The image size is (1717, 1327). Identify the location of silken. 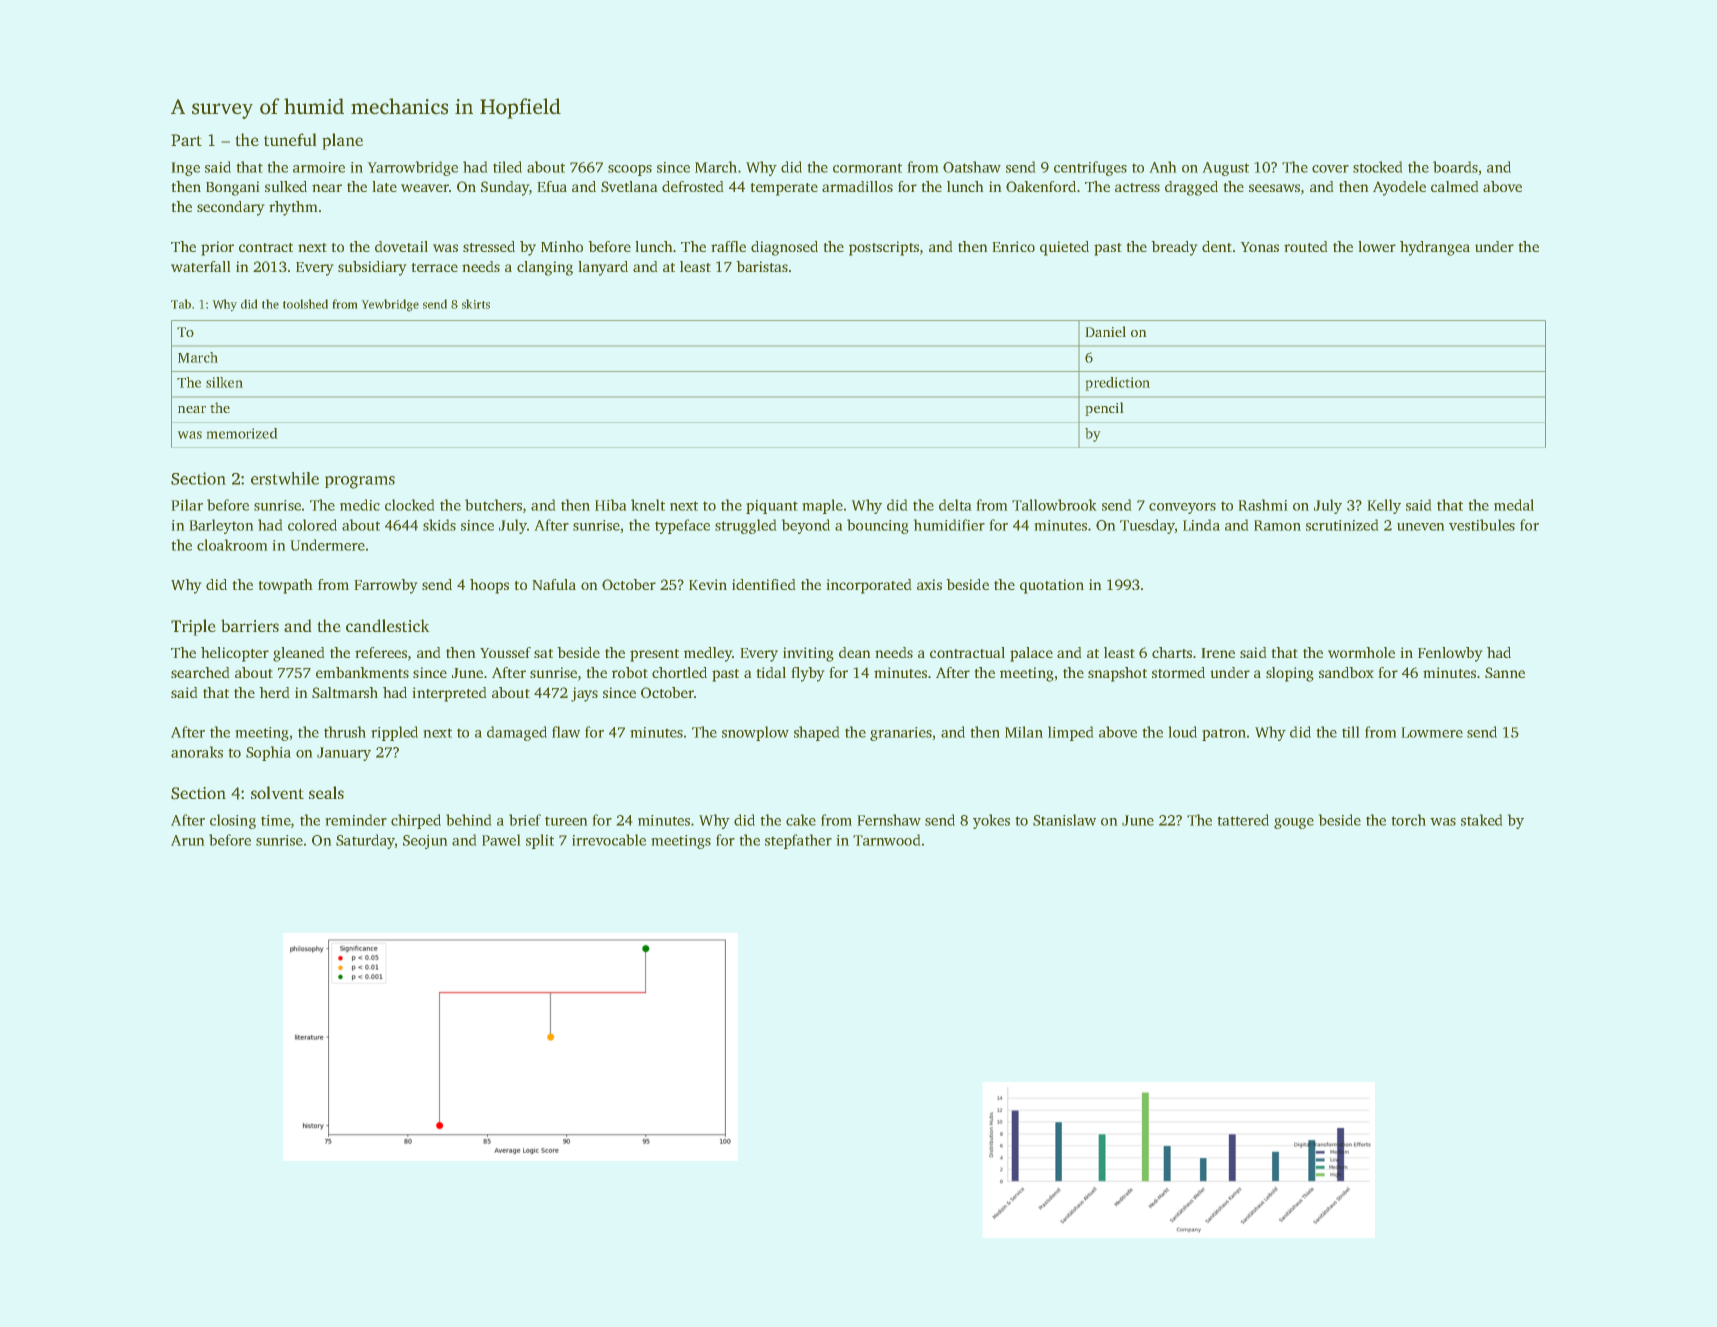
(224, 382).
